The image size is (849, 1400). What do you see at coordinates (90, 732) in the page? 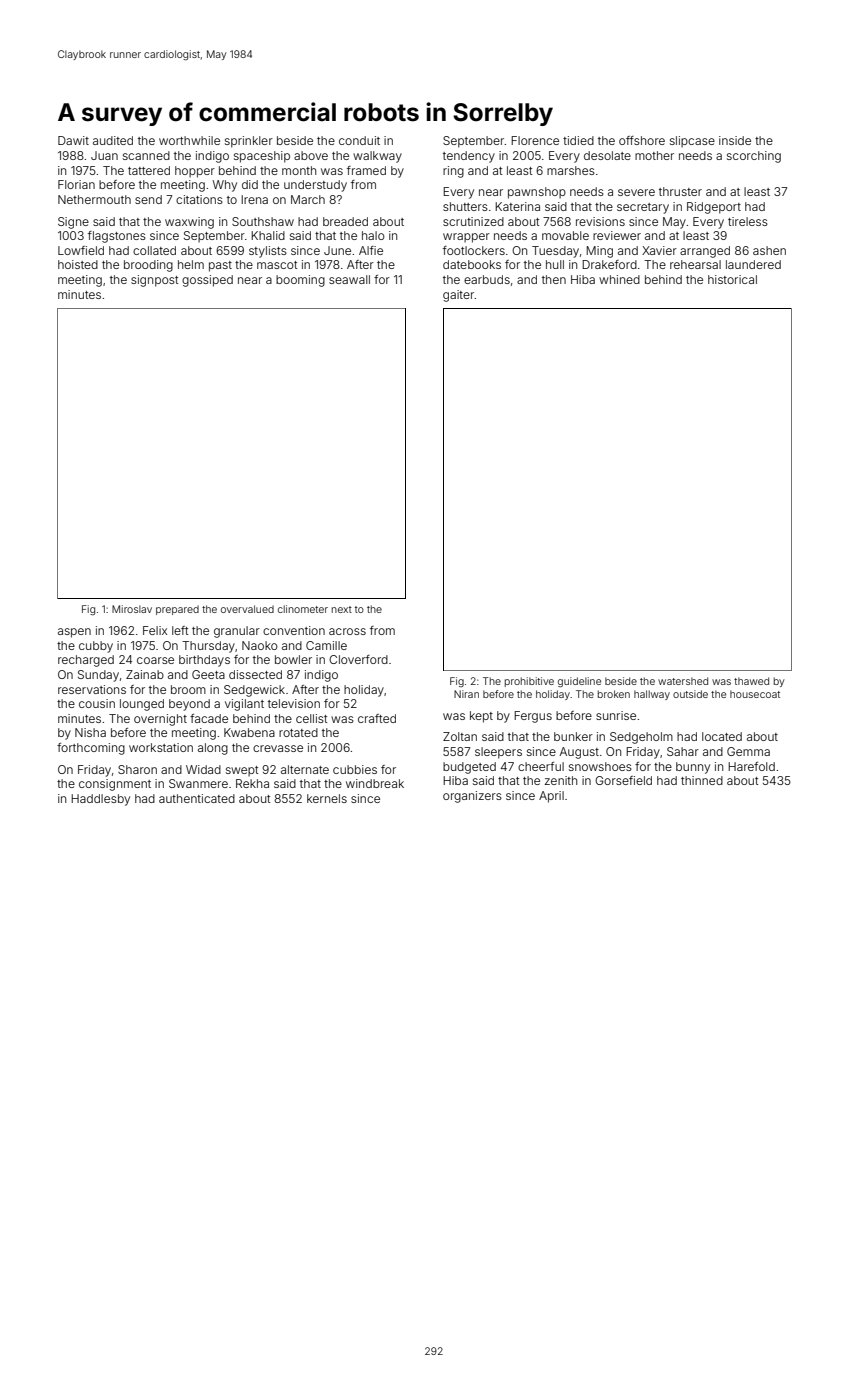
I see `Nisha` at bounding box center [90, 732].
